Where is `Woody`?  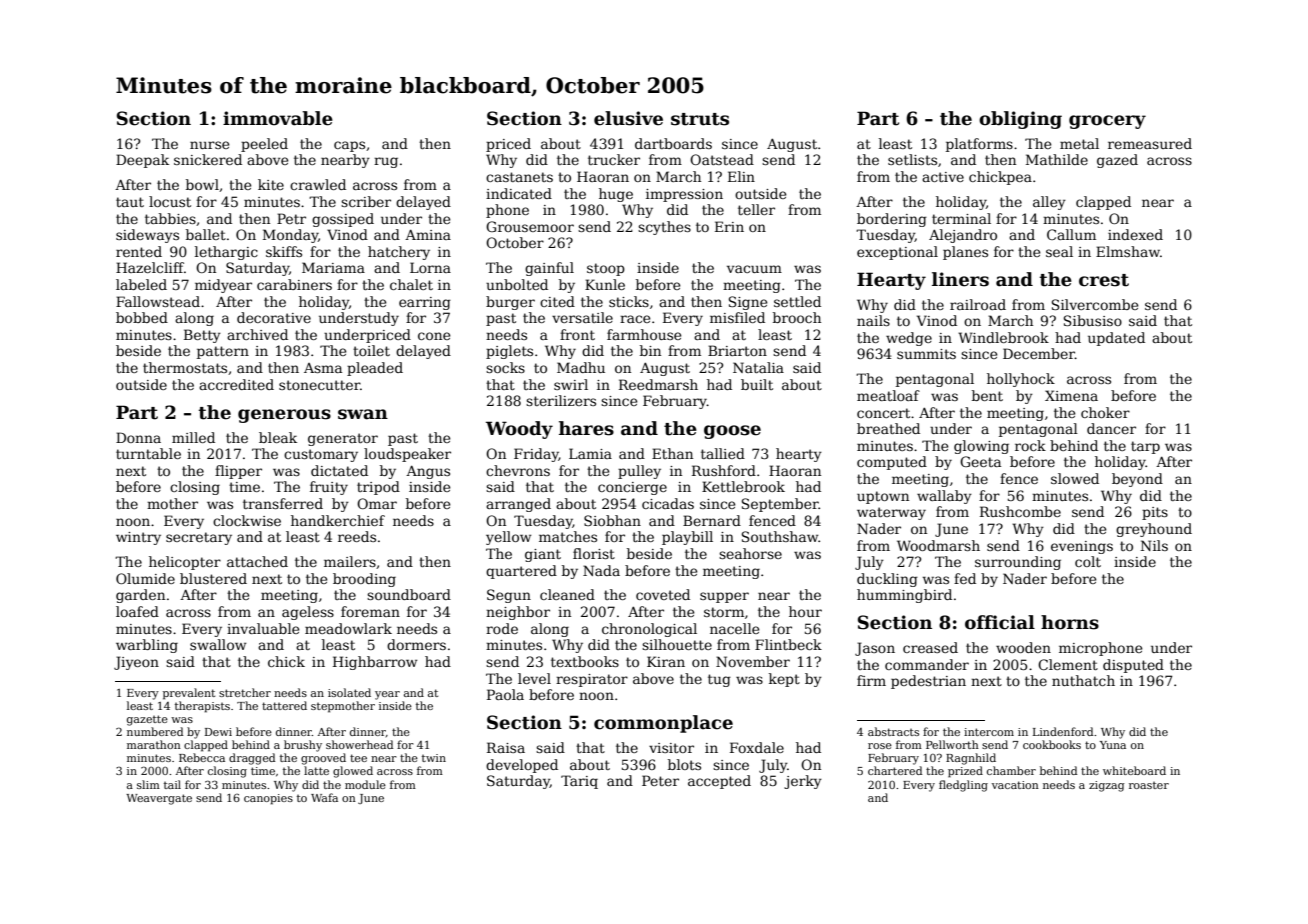
Woody is located at coordinates (519, 430).
